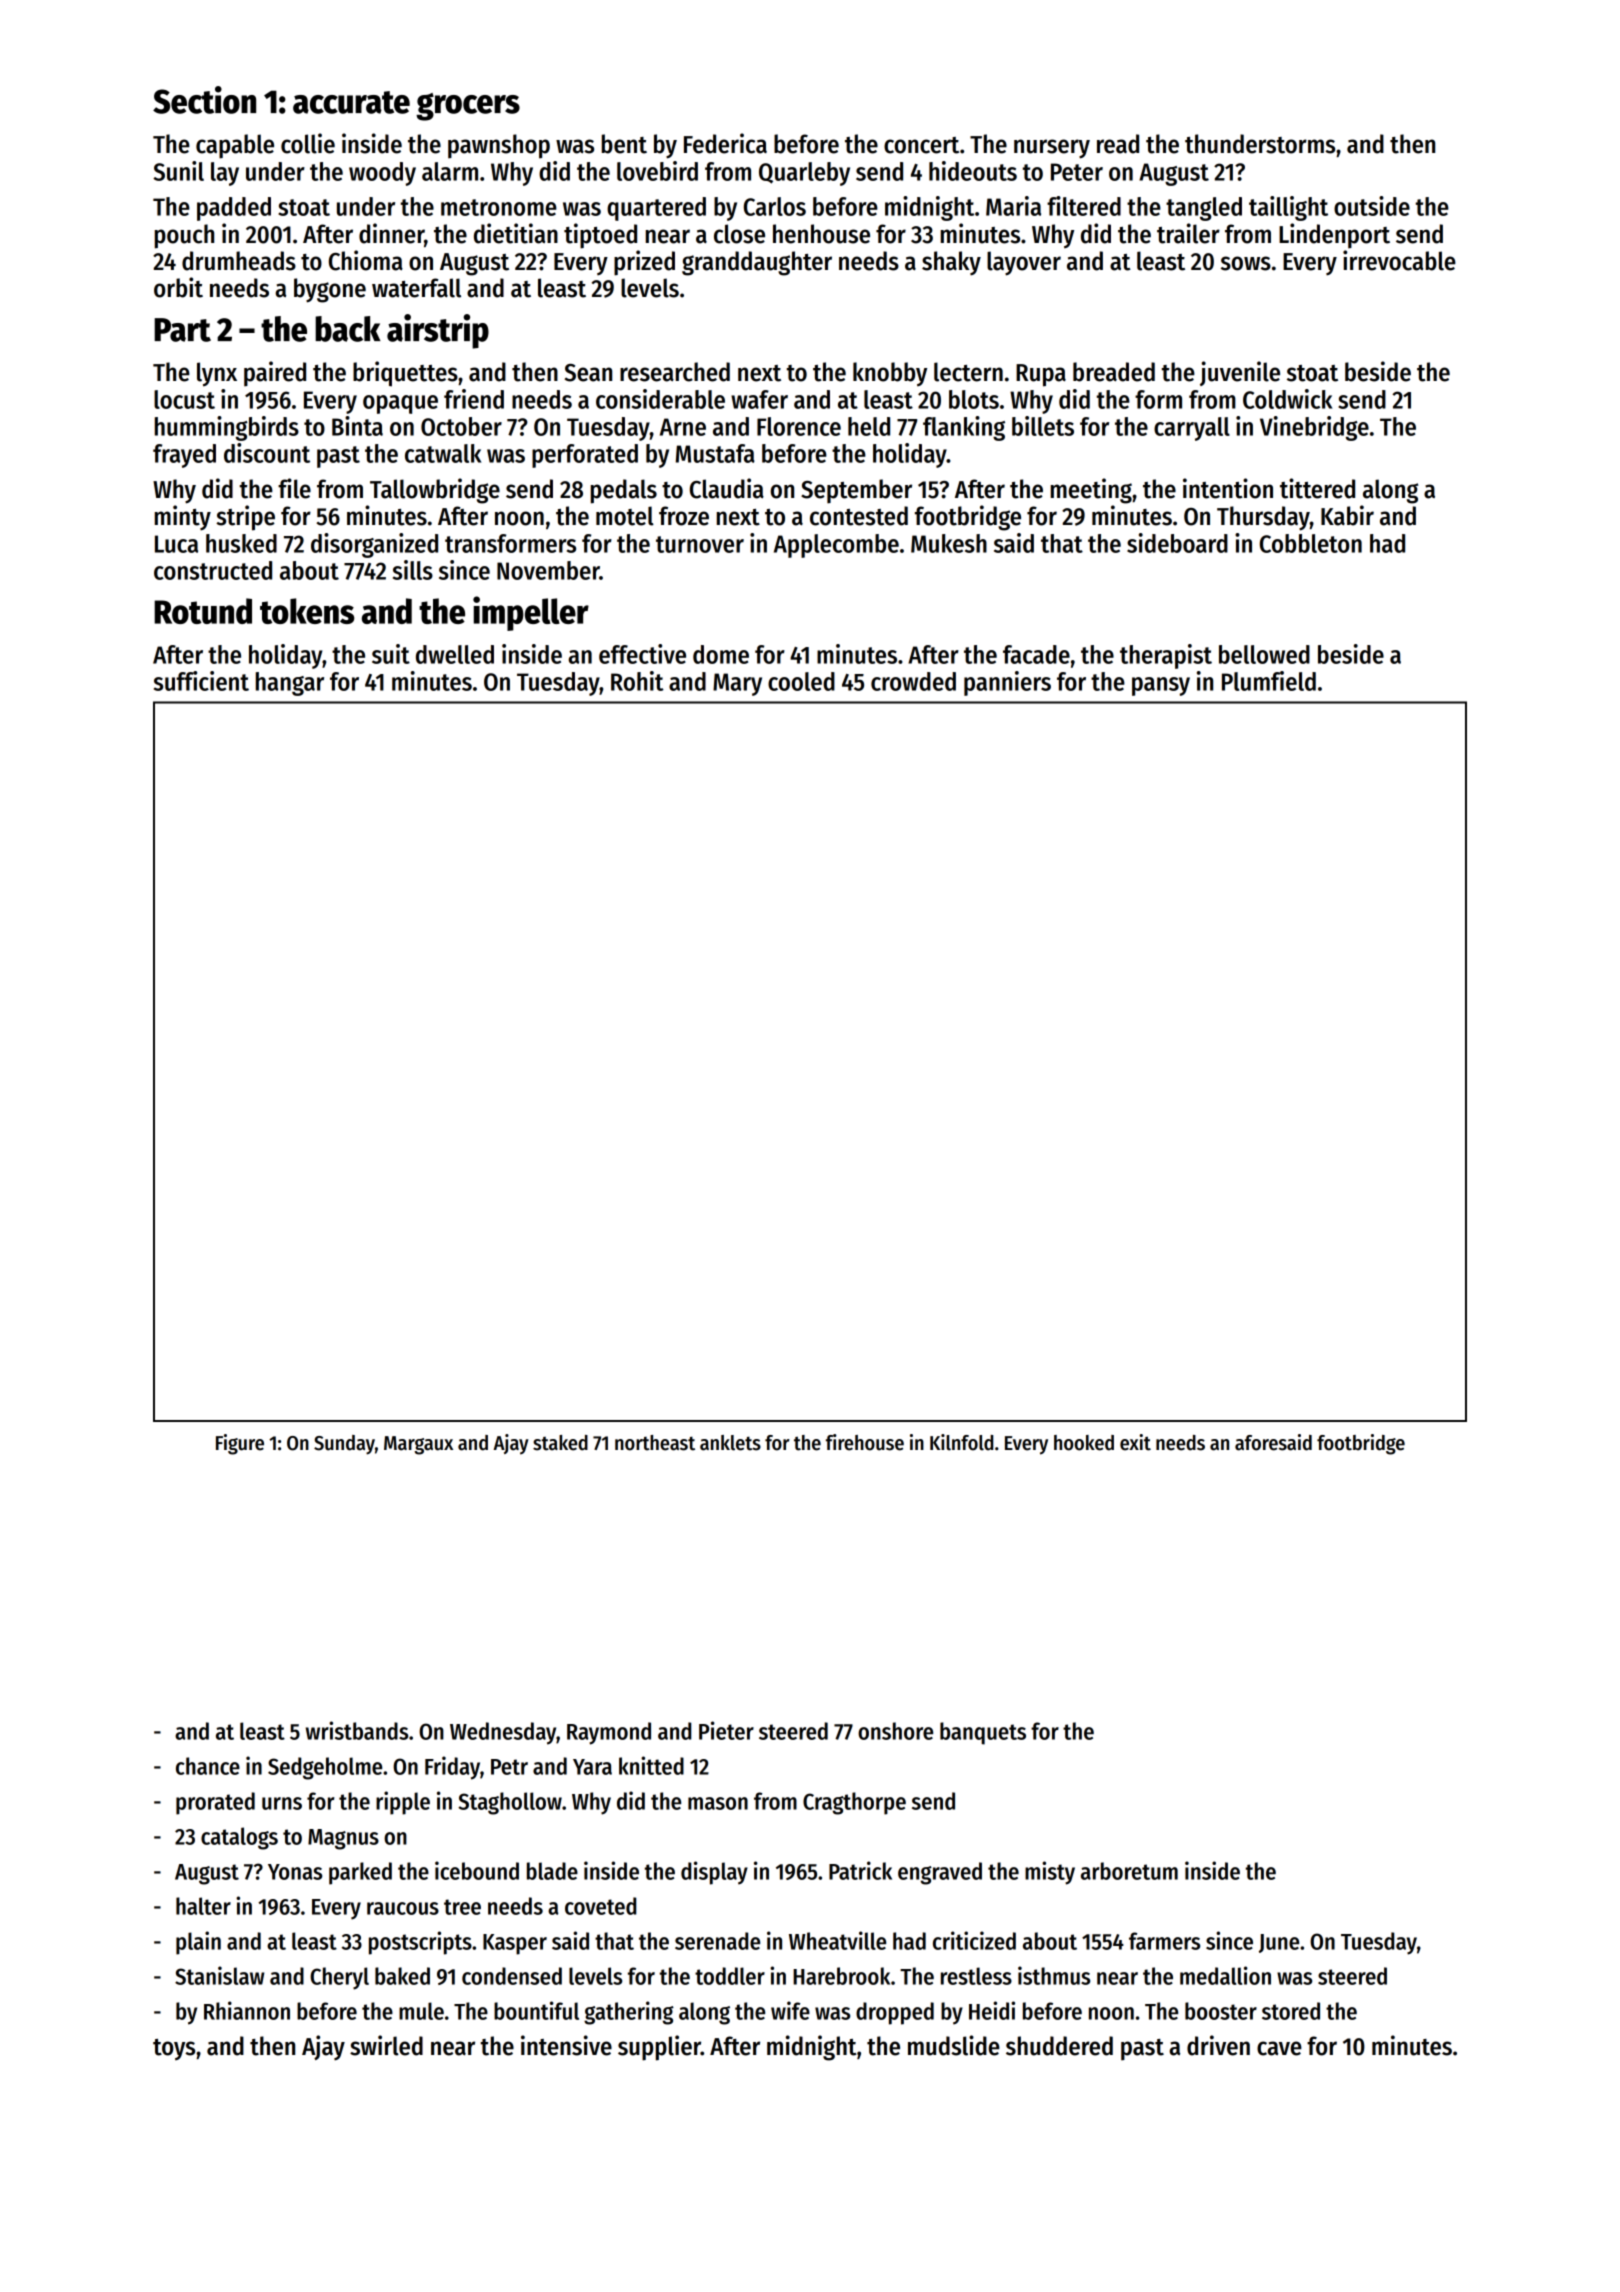  What do you see at coordinates (174, 2049) in the image?
I see `toys` at bounding box center [174, 2049].
